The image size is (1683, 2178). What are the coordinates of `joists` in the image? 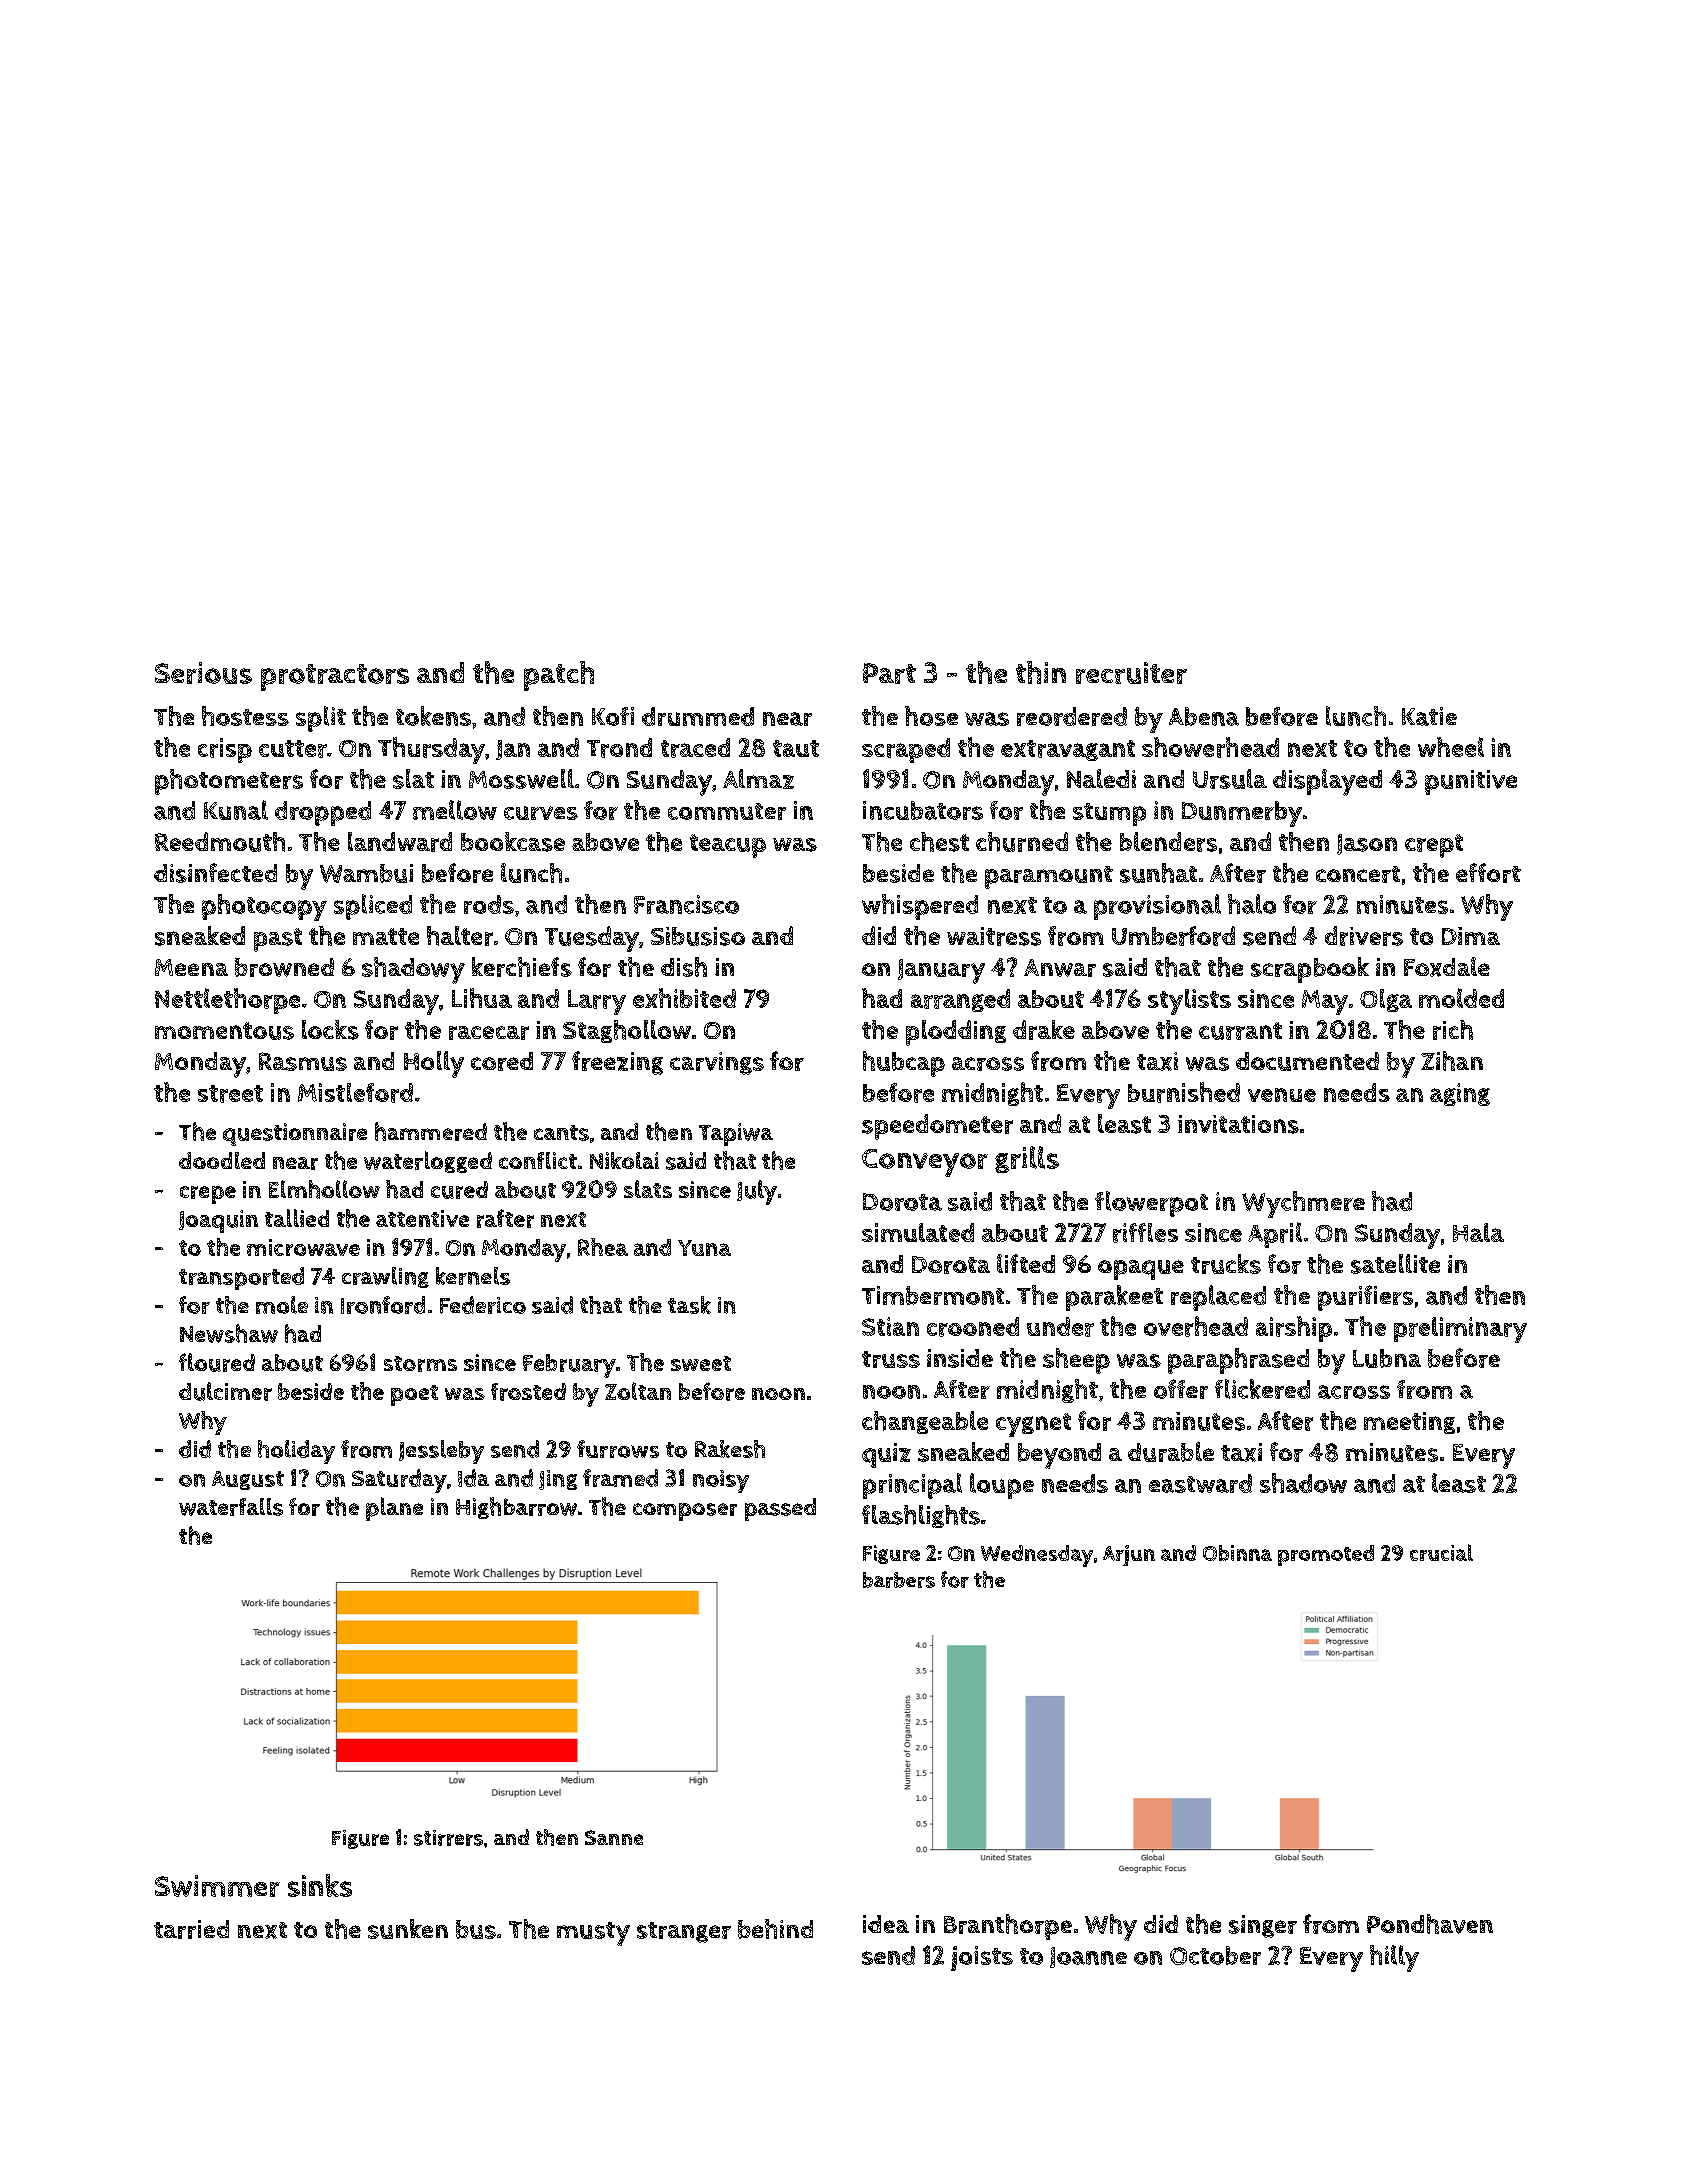 It's located at (982, 1958).
